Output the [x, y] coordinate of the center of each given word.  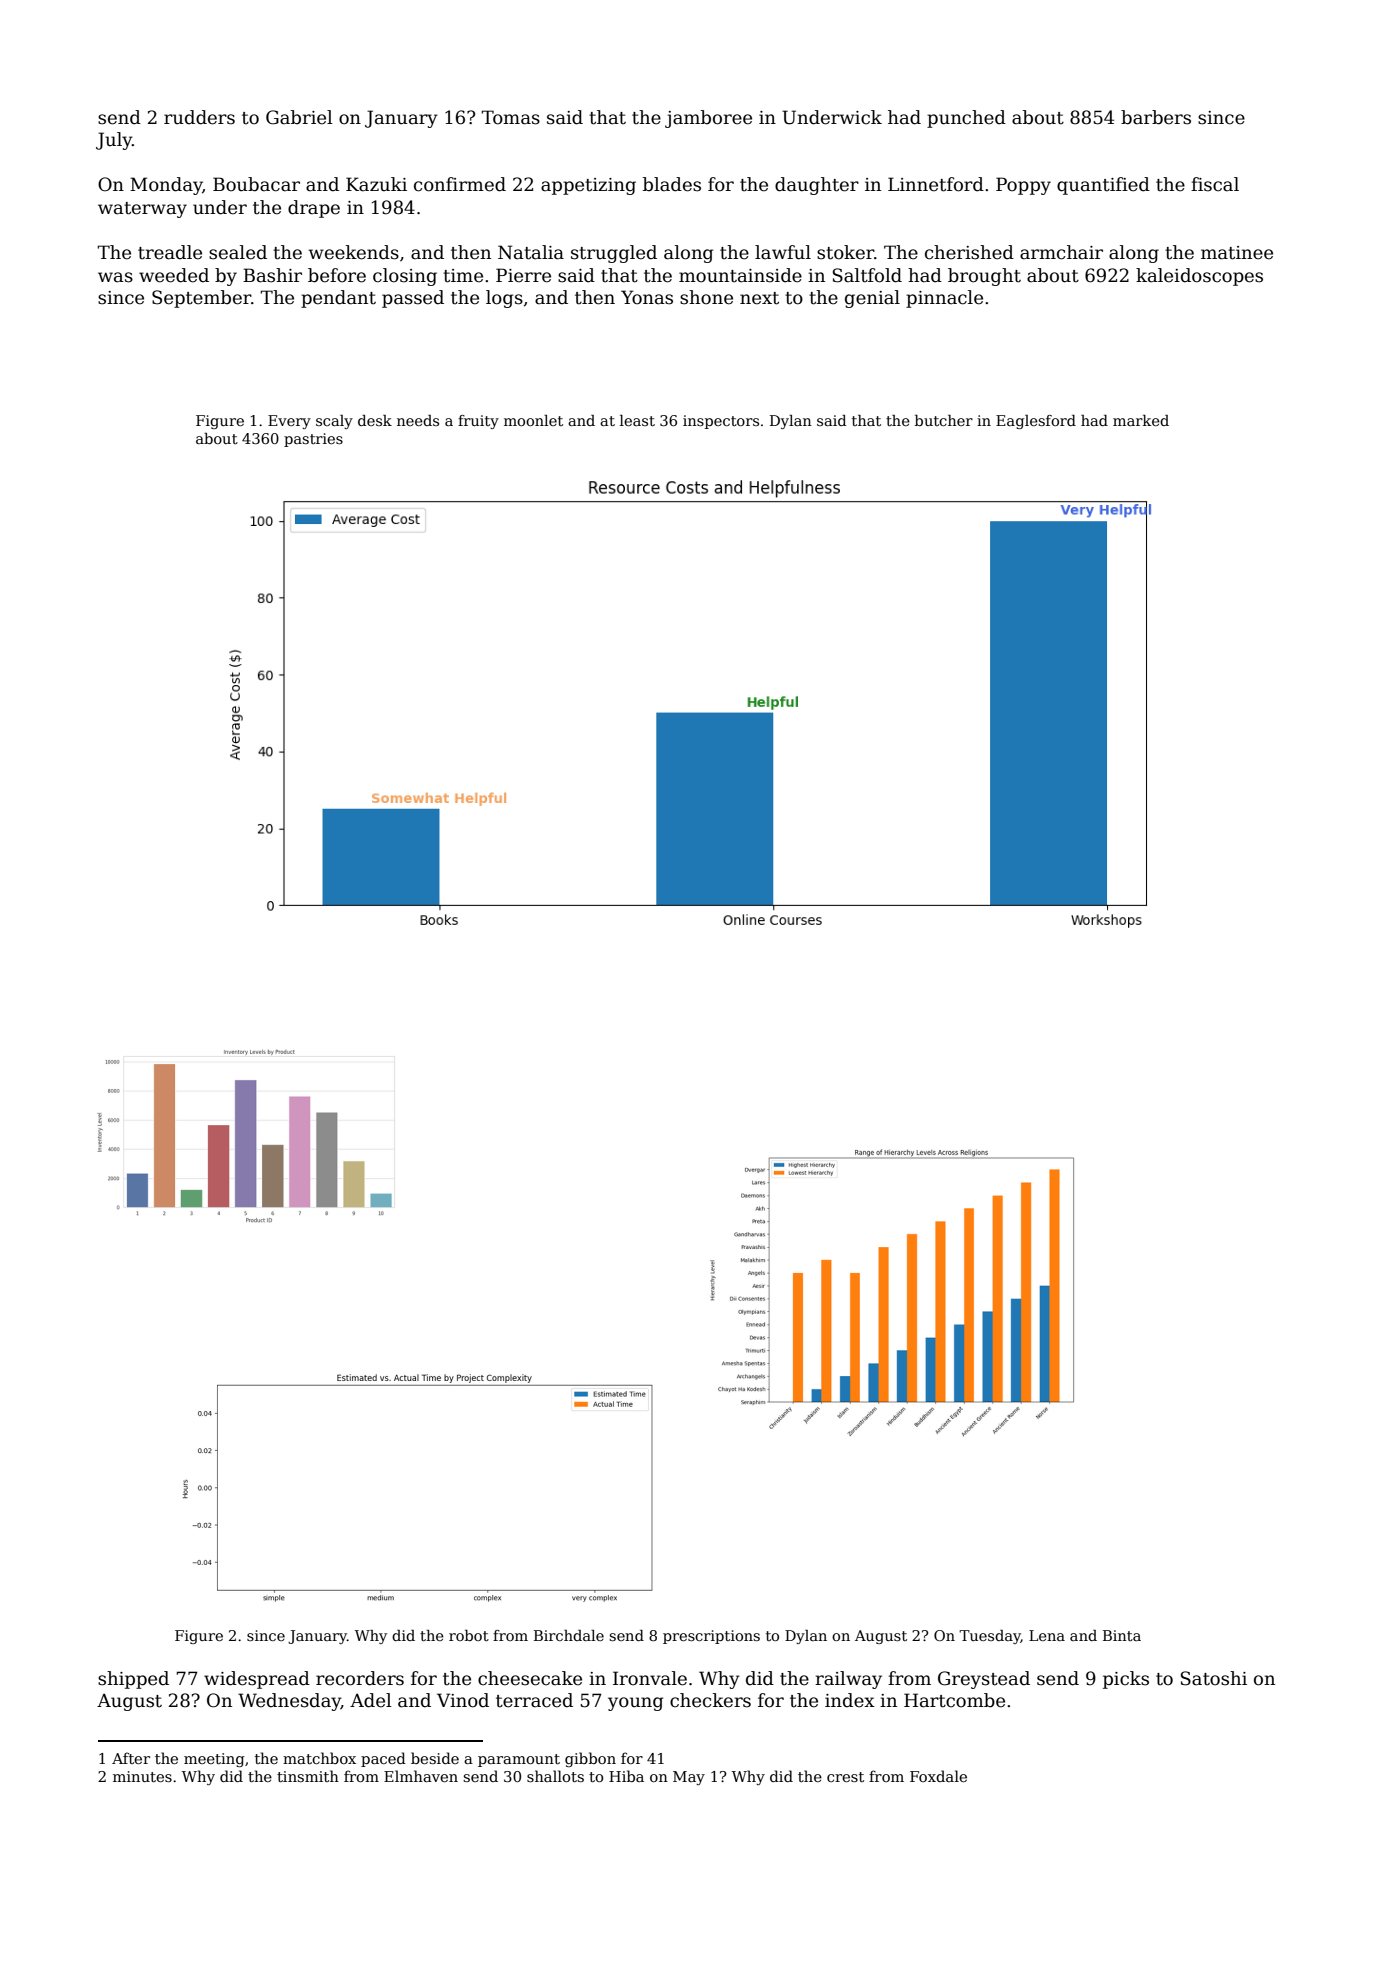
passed [413, 299]
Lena [1047, 1635]
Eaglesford [1036, 422]
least [637, 420]
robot [469, 1635]
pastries [313, 440]
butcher [944, 420]
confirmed [460, 184]
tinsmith [308, 1776]
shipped [133, 1680]
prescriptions [711, 1637]
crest [845, 1777]
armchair [1061, 252]
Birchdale [569, 1635]
